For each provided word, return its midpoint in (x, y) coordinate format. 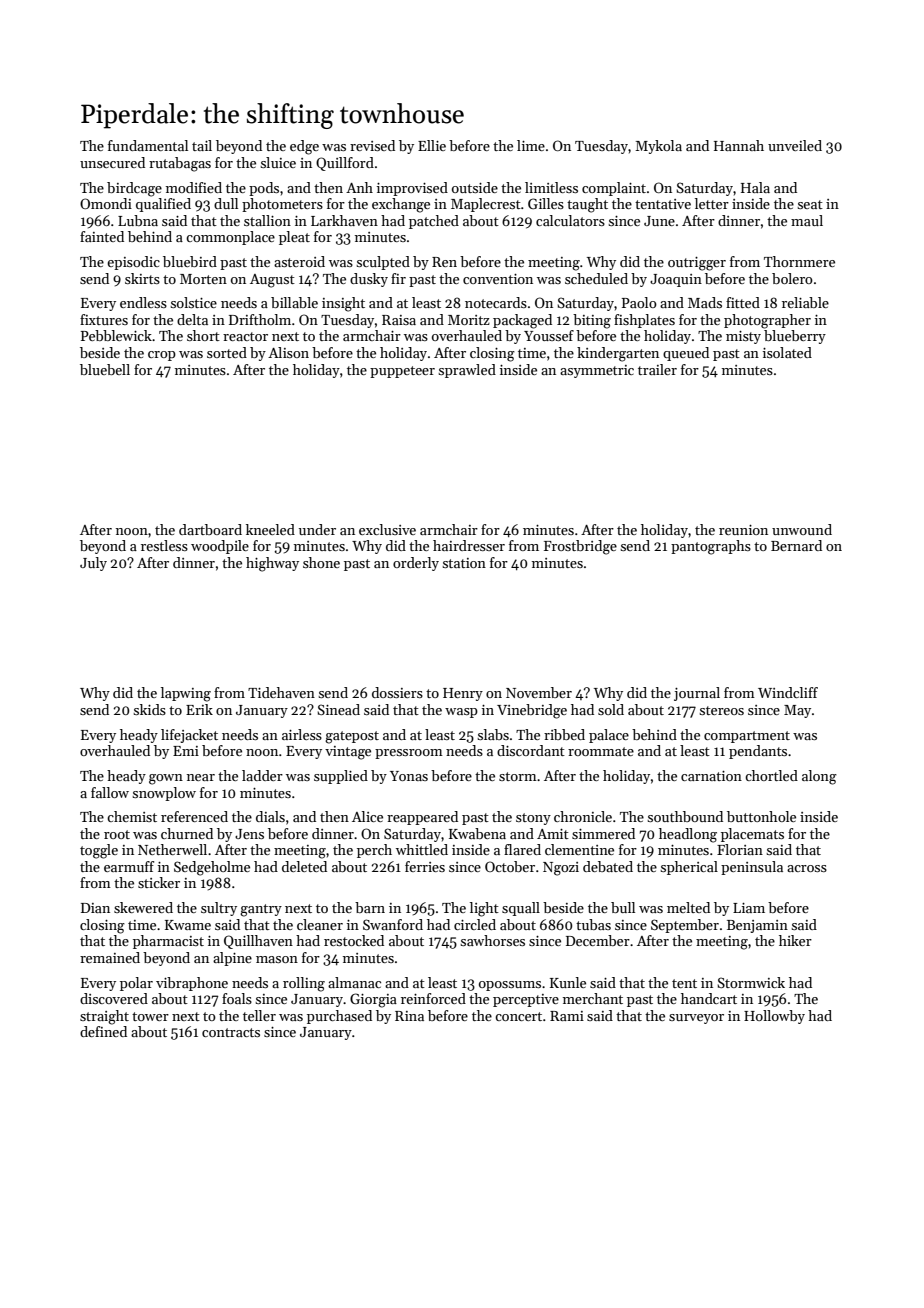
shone (321, 562)
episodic (133, 263)
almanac (354, 982)
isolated (787, 352)
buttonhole (761, 816)
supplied (341, 777)
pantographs (711, 547)
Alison (288, 352)
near (201, 777)
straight (104, 1017)
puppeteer (402, 372)
